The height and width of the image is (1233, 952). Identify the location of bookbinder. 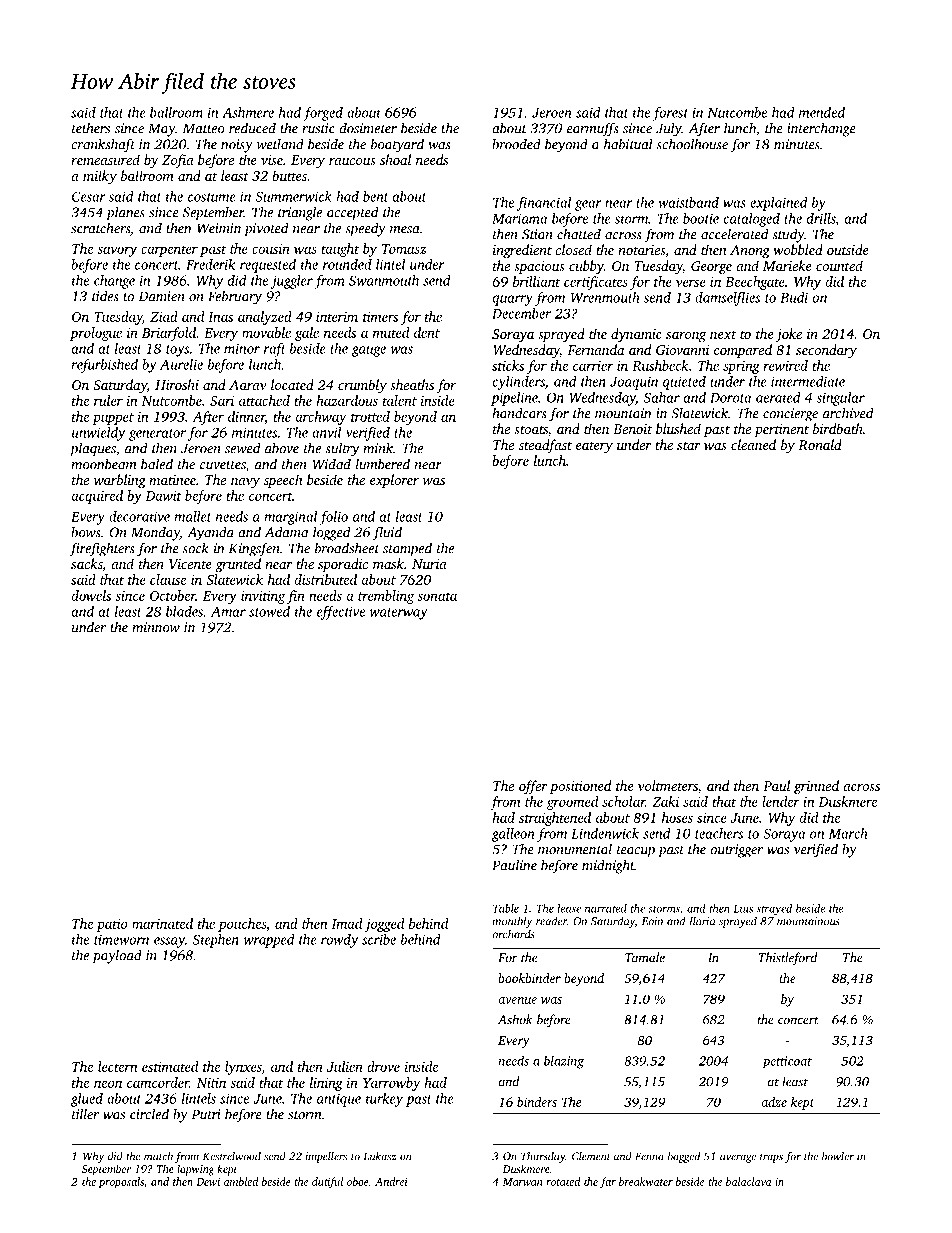
(529, 978).
